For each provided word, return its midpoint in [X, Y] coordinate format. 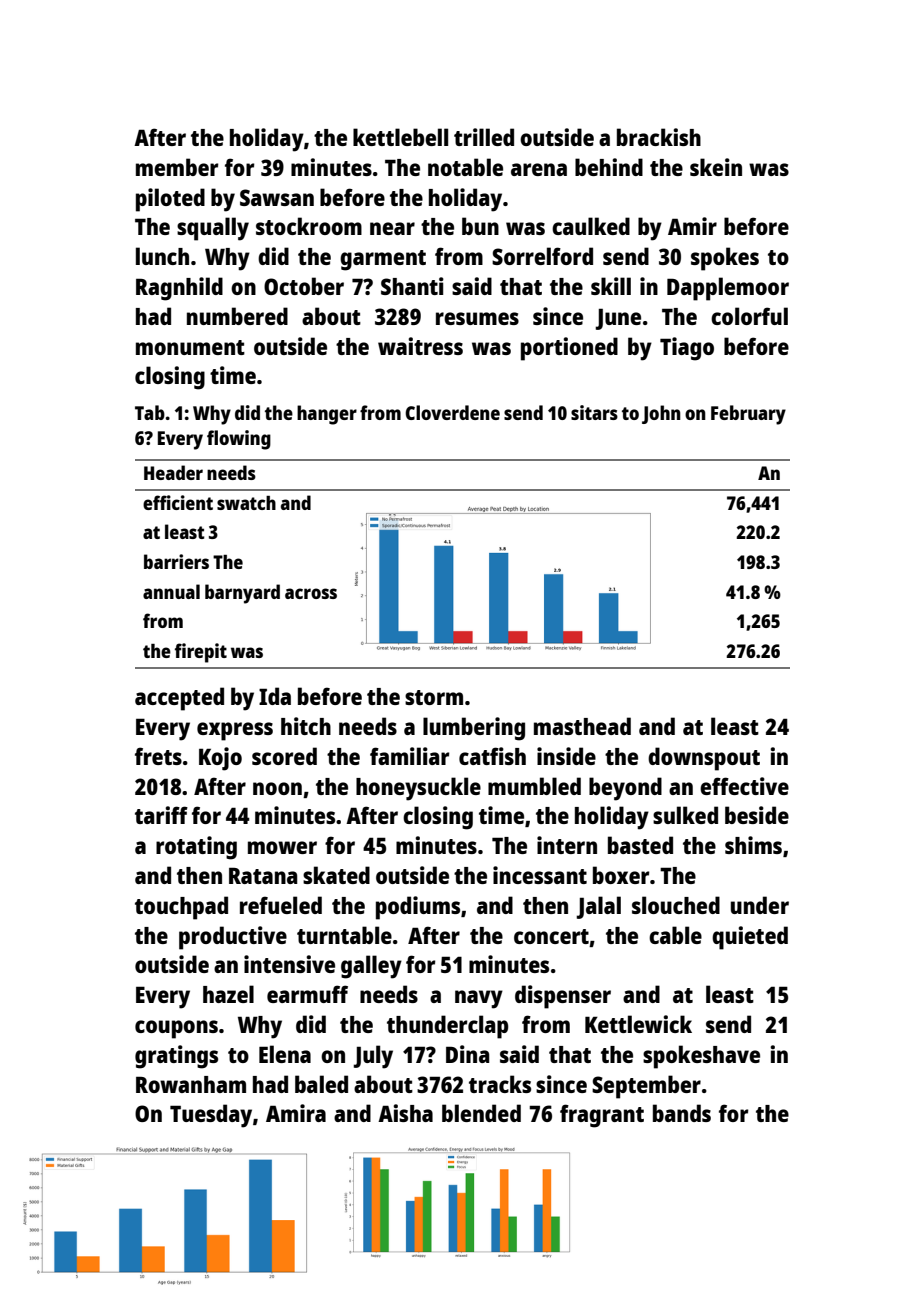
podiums [418, 908]
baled [321, 1084]
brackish [659, 137]
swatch [246, 503]
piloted [170, 200]
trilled [484, 137]
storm [434, 697]
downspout [704, 759]
